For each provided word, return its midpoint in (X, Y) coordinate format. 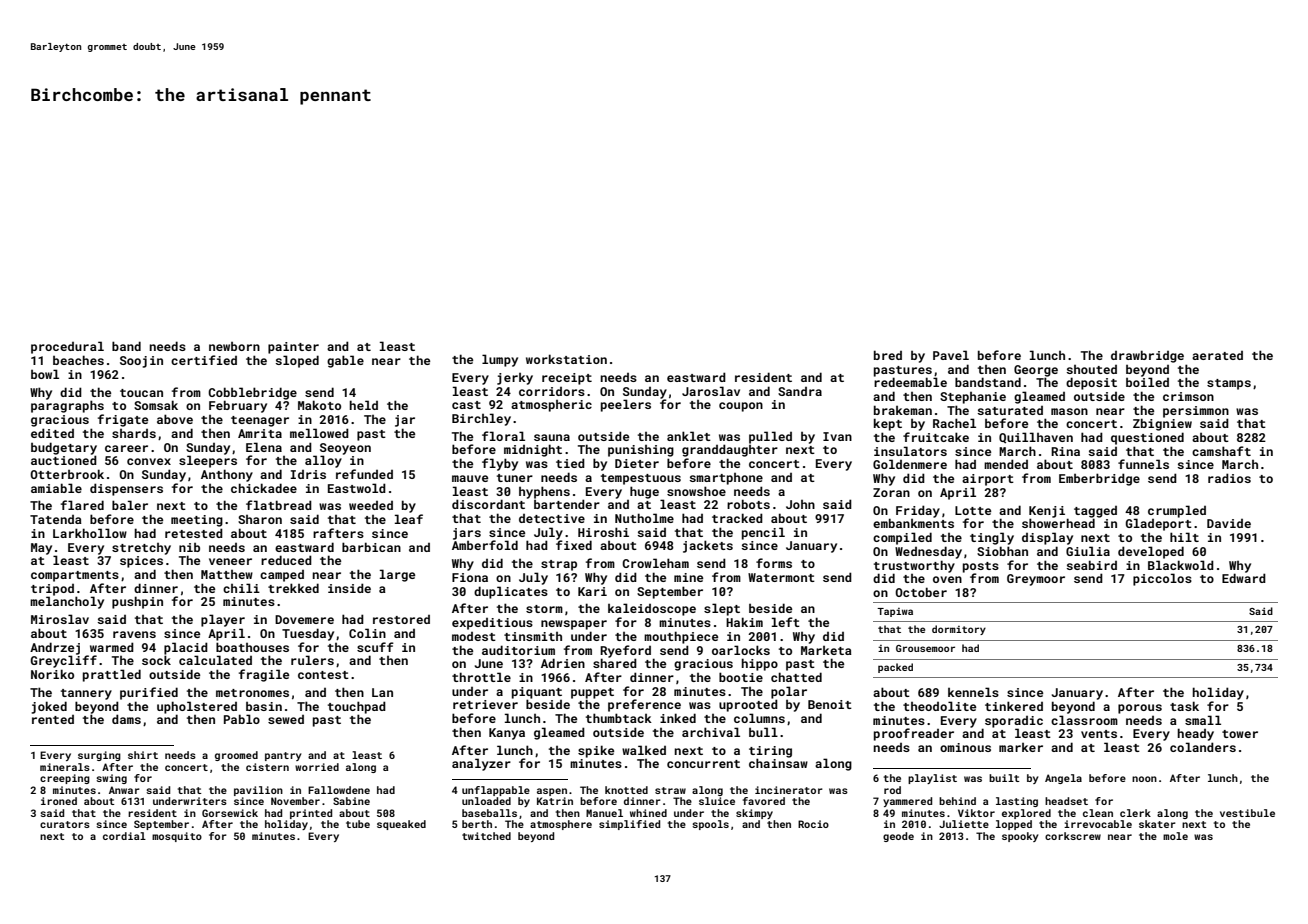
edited (52, 433)
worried (317, 767)
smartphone (726, 479)
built (1004, 778)
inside (349, 588)
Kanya (507, 734)
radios (1229, 478)
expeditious (492, 624)
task (1184, 706)
